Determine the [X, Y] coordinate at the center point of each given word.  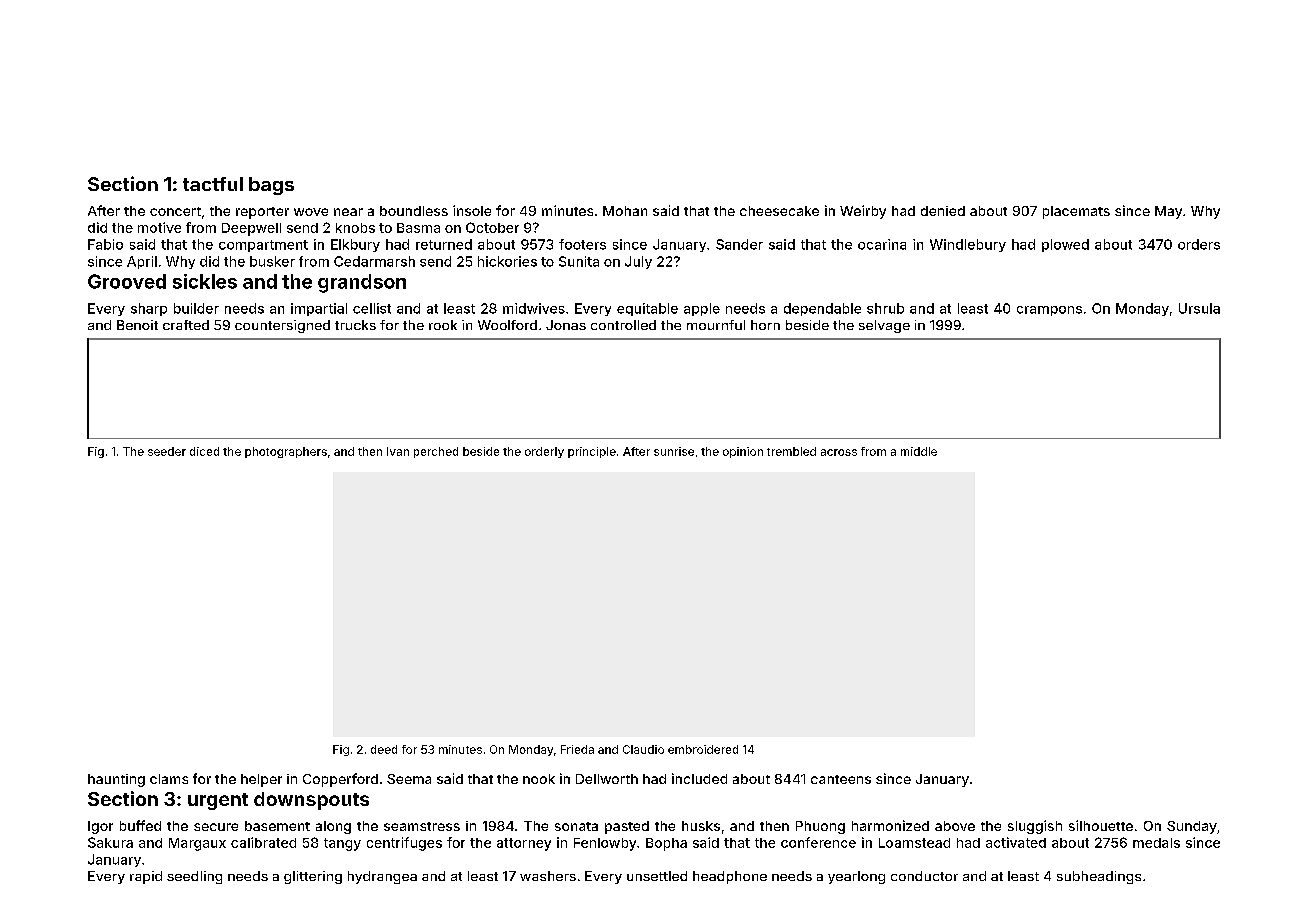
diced [204, 451]
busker [272, 261]
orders [1199, 244]
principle [592, 452]
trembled [791, 451]
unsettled [657, 876]
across [839, 452]
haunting [116, 780]
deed [384, 749]
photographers [286, 452]
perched [436, 452]
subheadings [1099, 877]
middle [919, 451]
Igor [100, 827]
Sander [739, 244]
